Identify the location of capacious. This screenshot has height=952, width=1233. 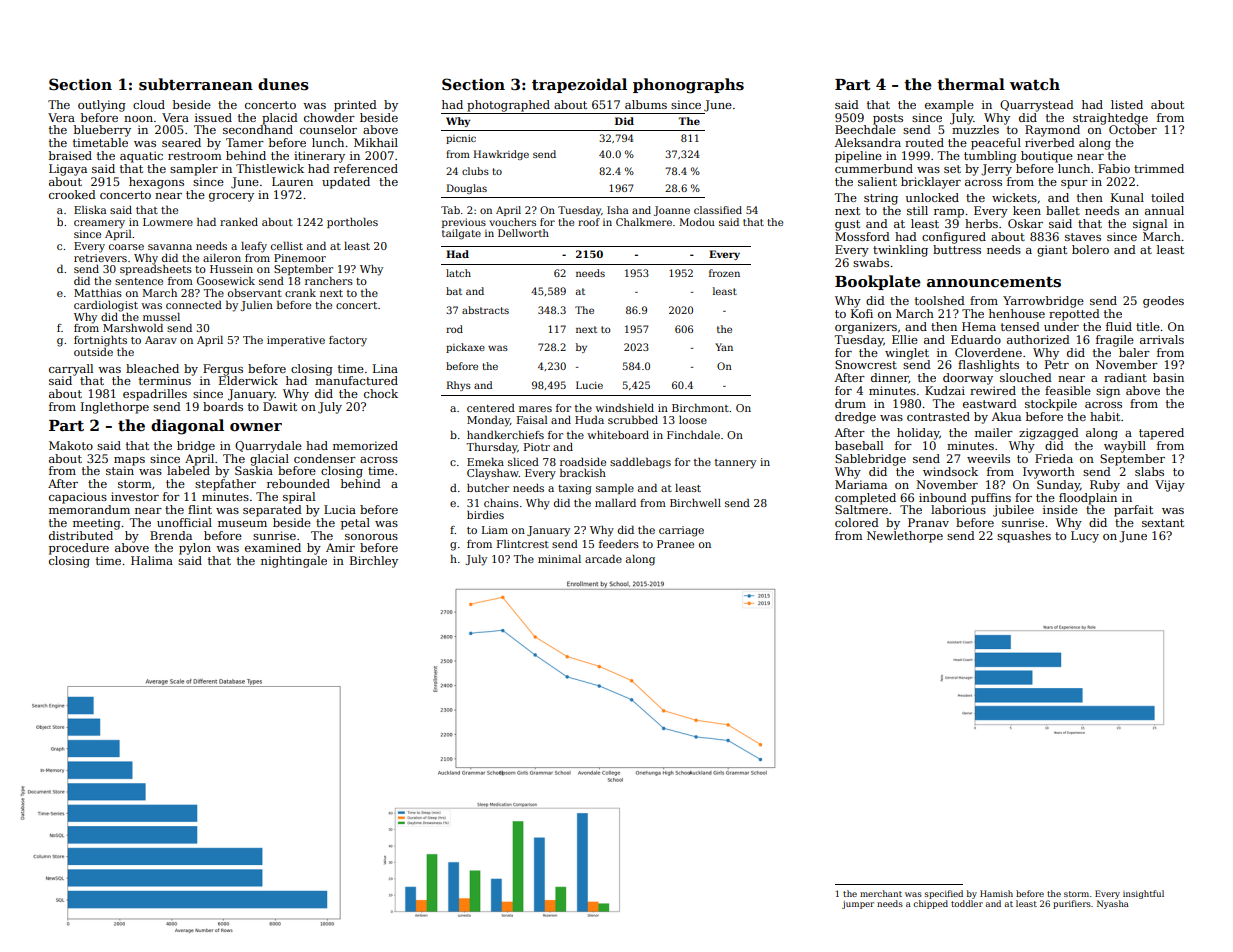
(78, 498).
